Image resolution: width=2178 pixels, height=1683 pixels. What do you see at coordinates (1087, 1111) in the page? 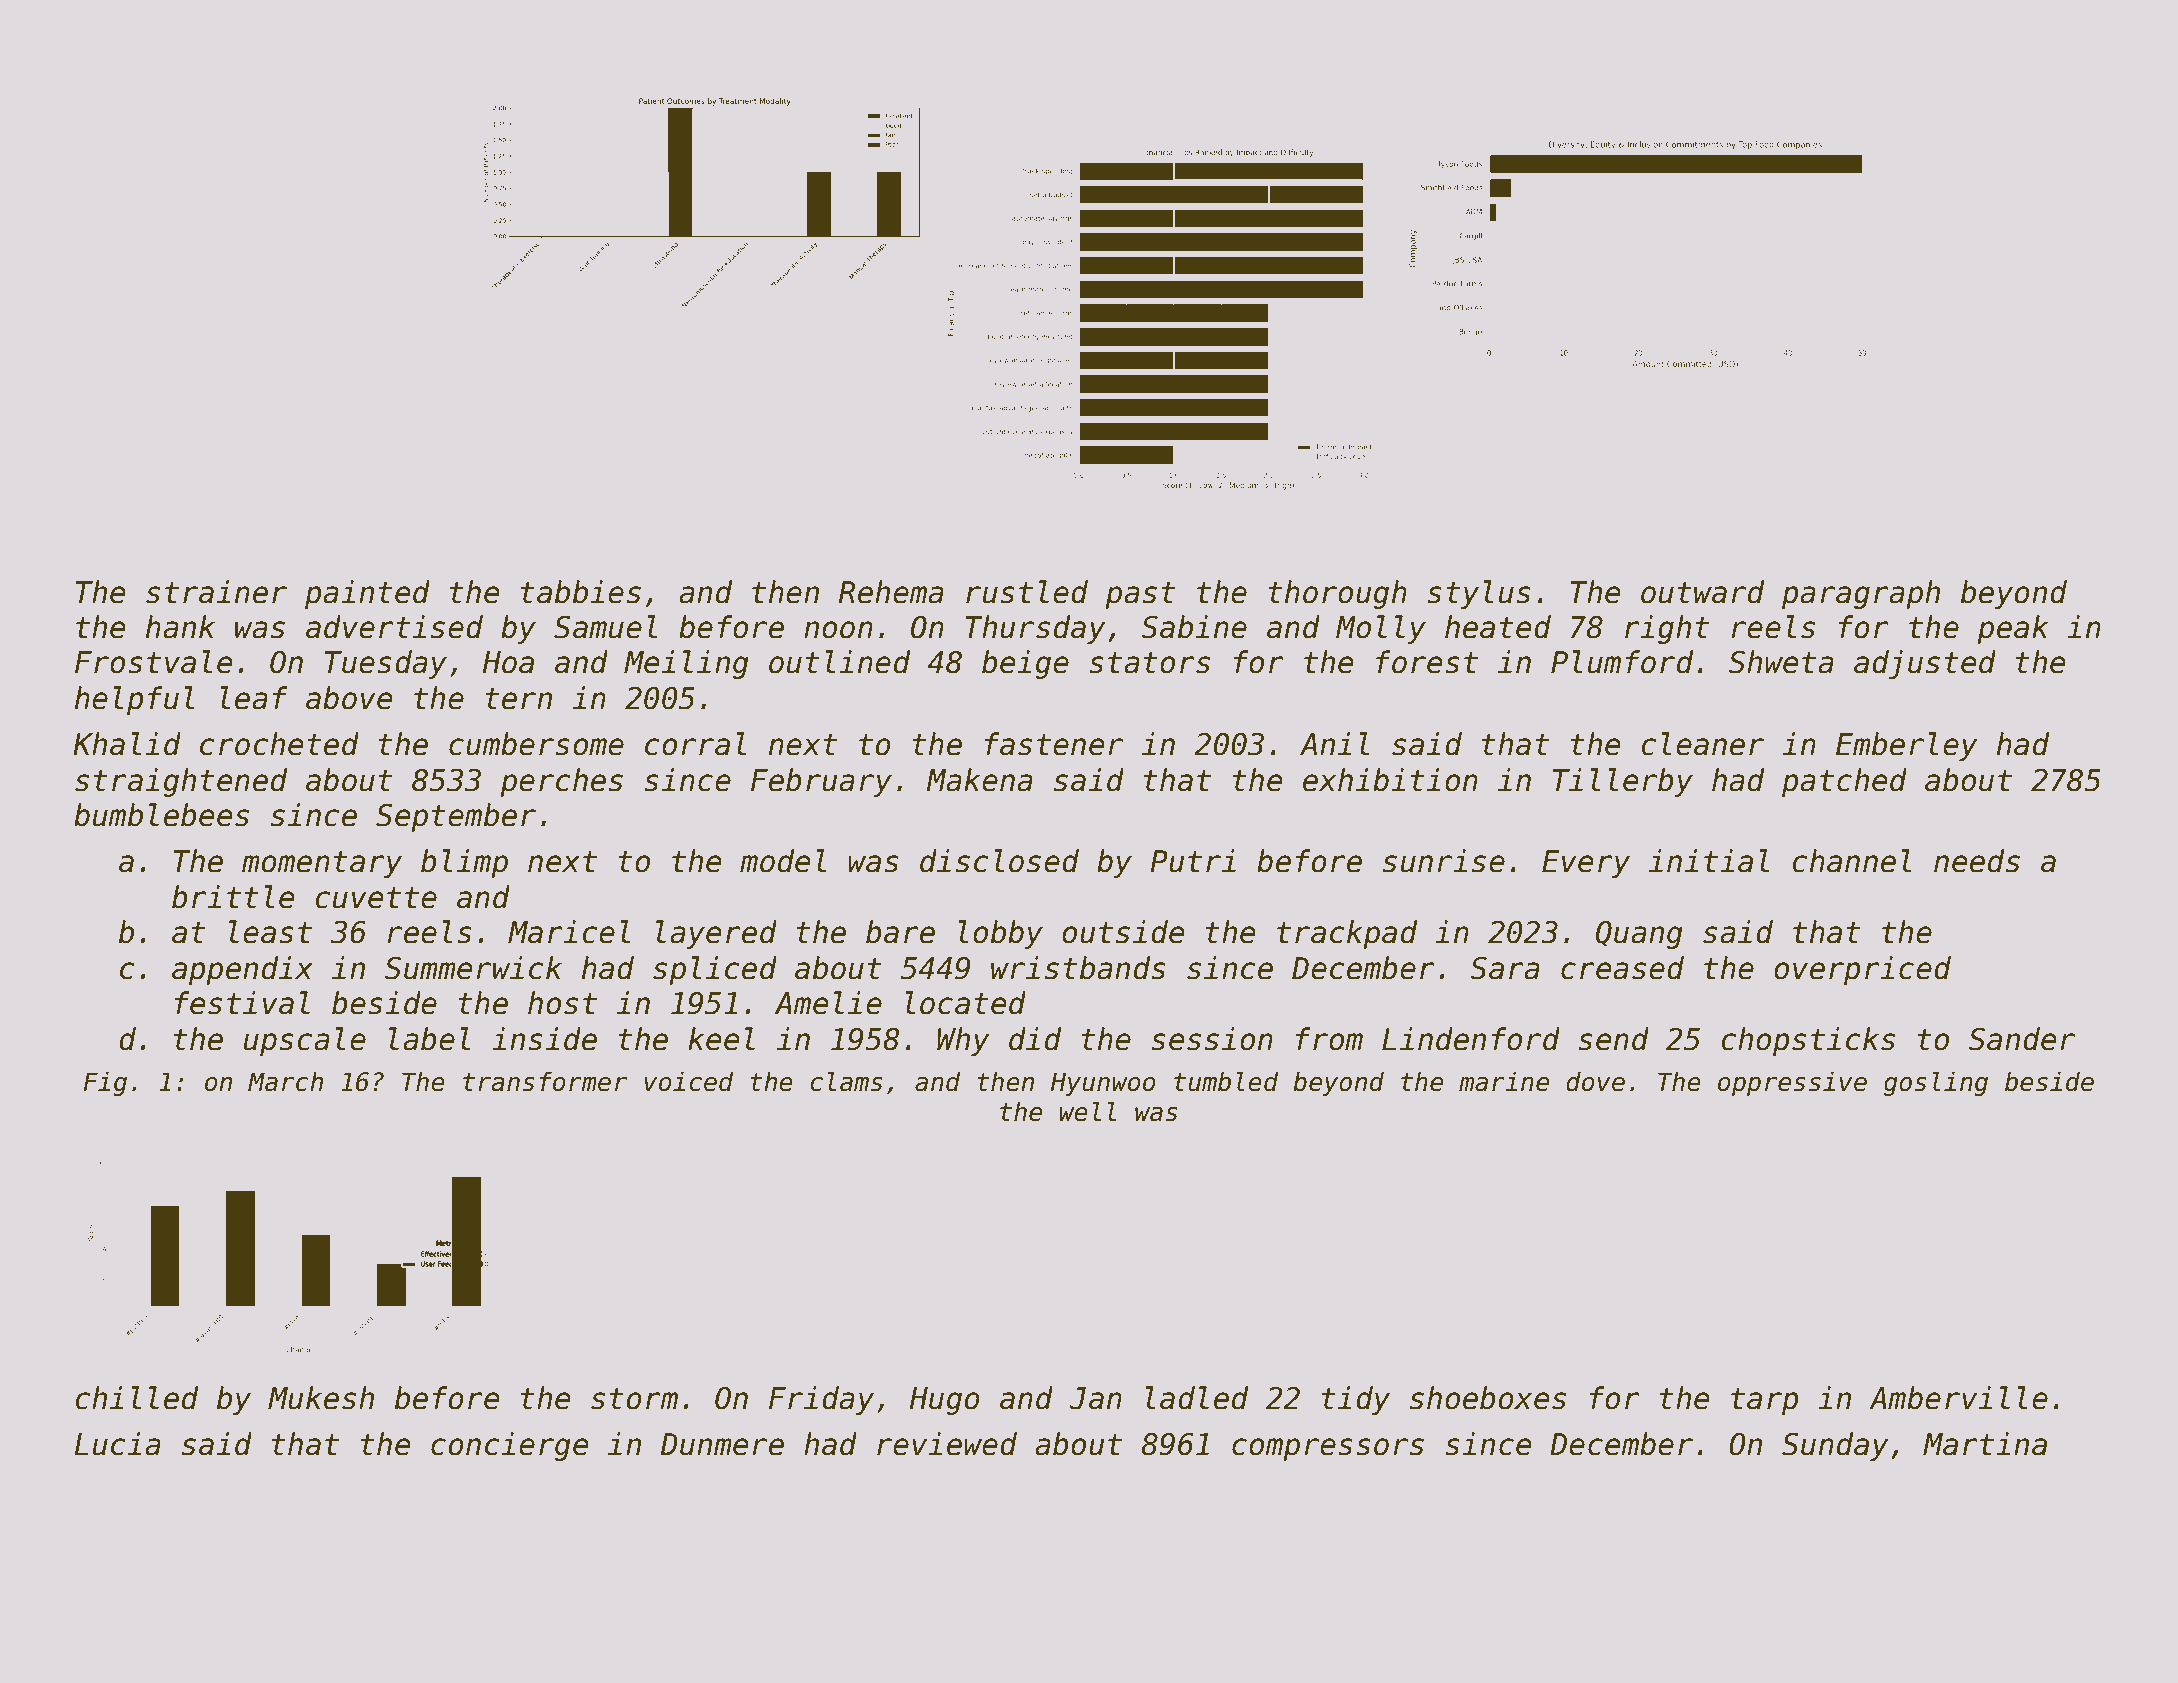
I see `well` at bounding box center [1087, 1111].
